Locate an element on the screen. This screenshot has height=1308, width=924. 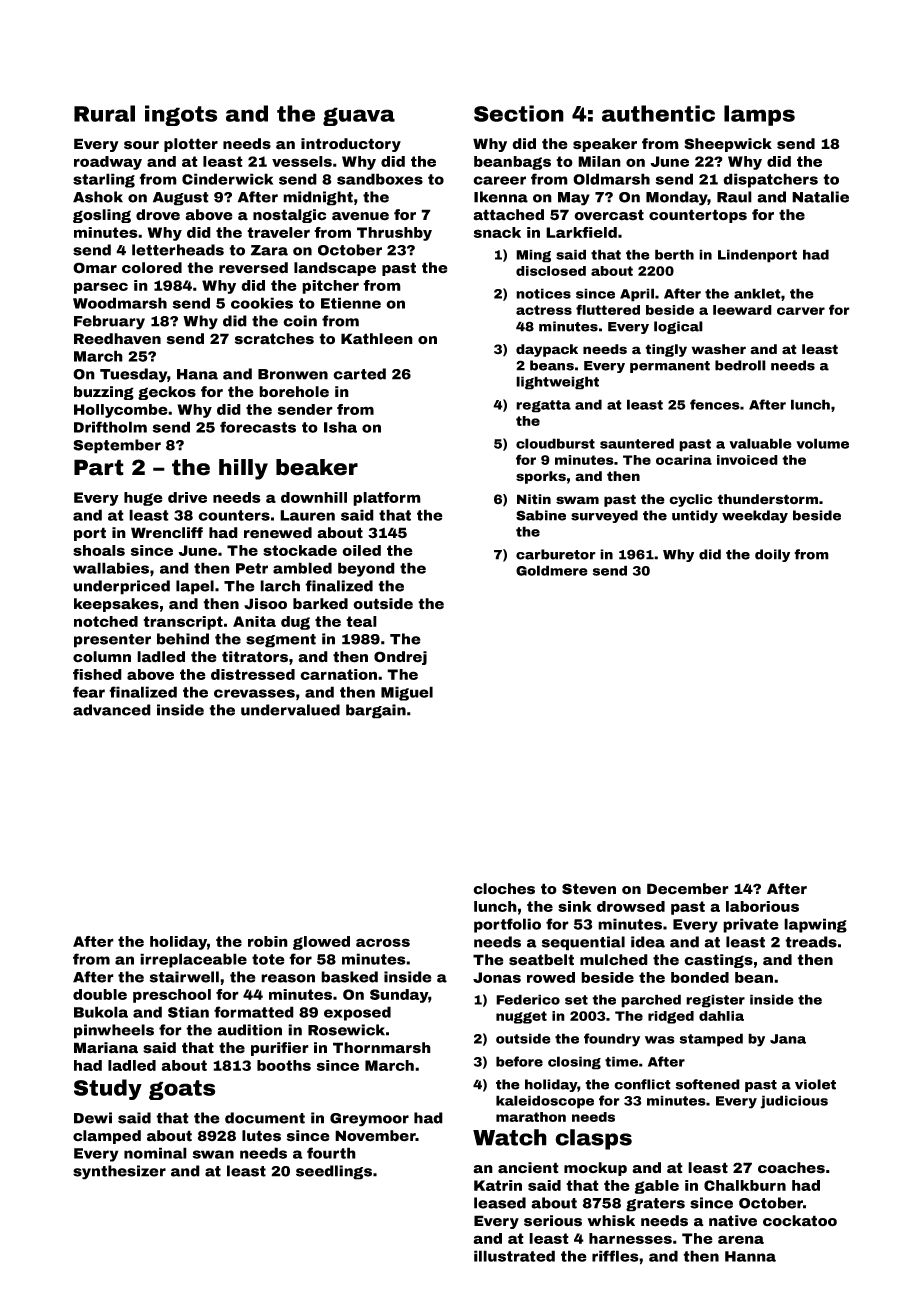
advanced is located at coordinates (112, 710).
